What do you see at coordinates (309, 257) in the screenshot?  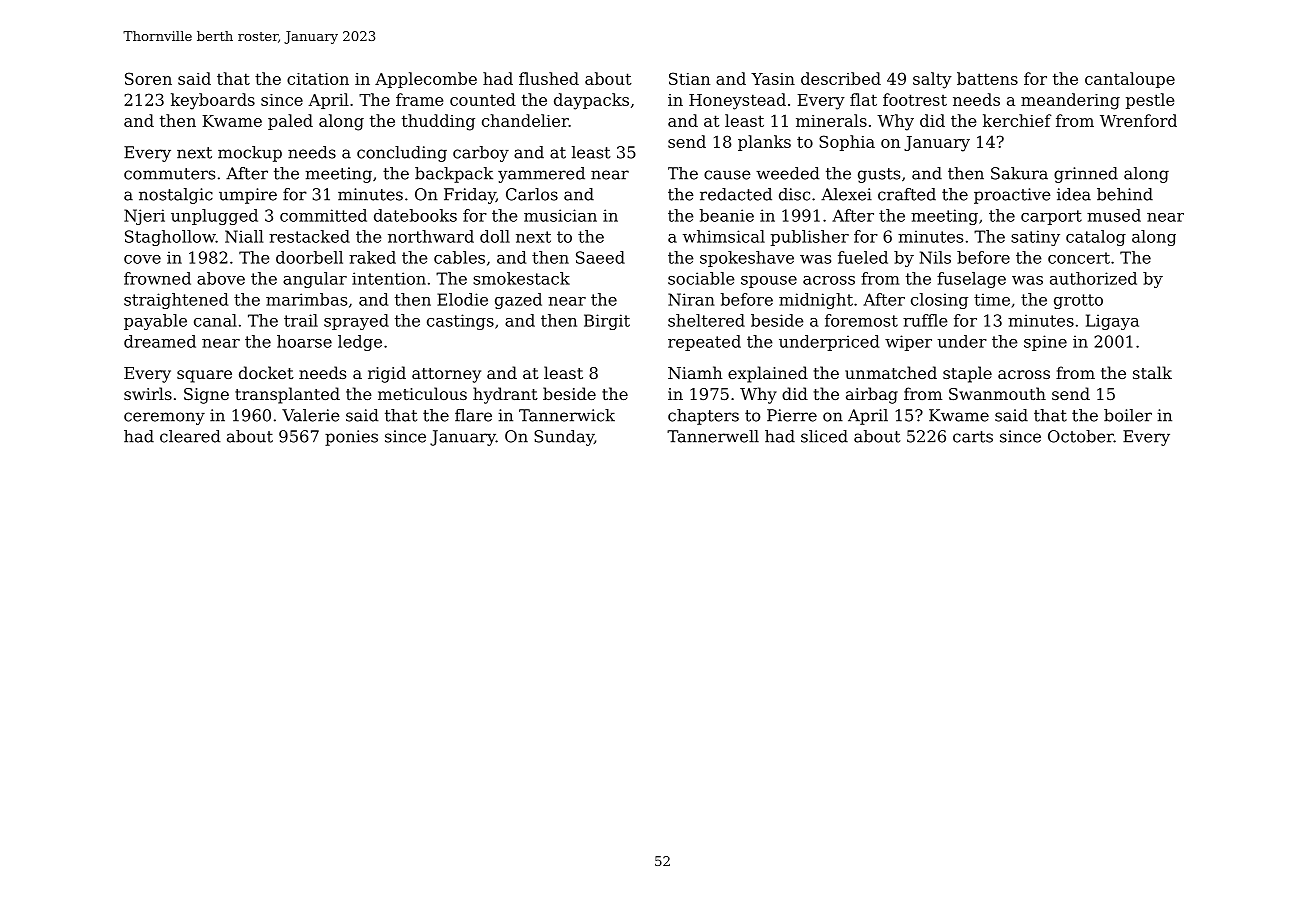 I see `doorbell` at bounding box center [309, 257].
